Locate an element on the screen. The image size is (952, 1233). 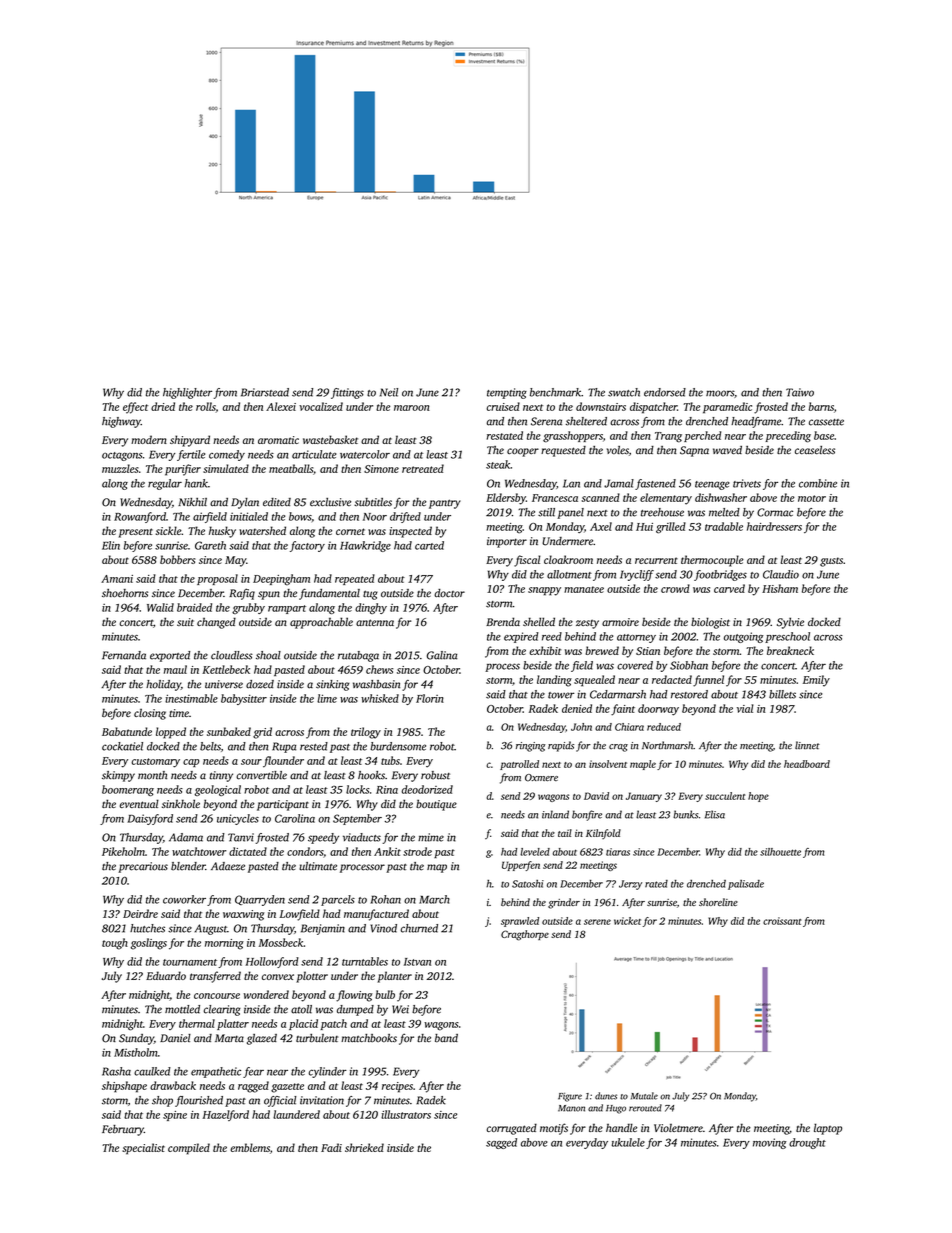
Rasha is located at coordinates (116, 1071).
